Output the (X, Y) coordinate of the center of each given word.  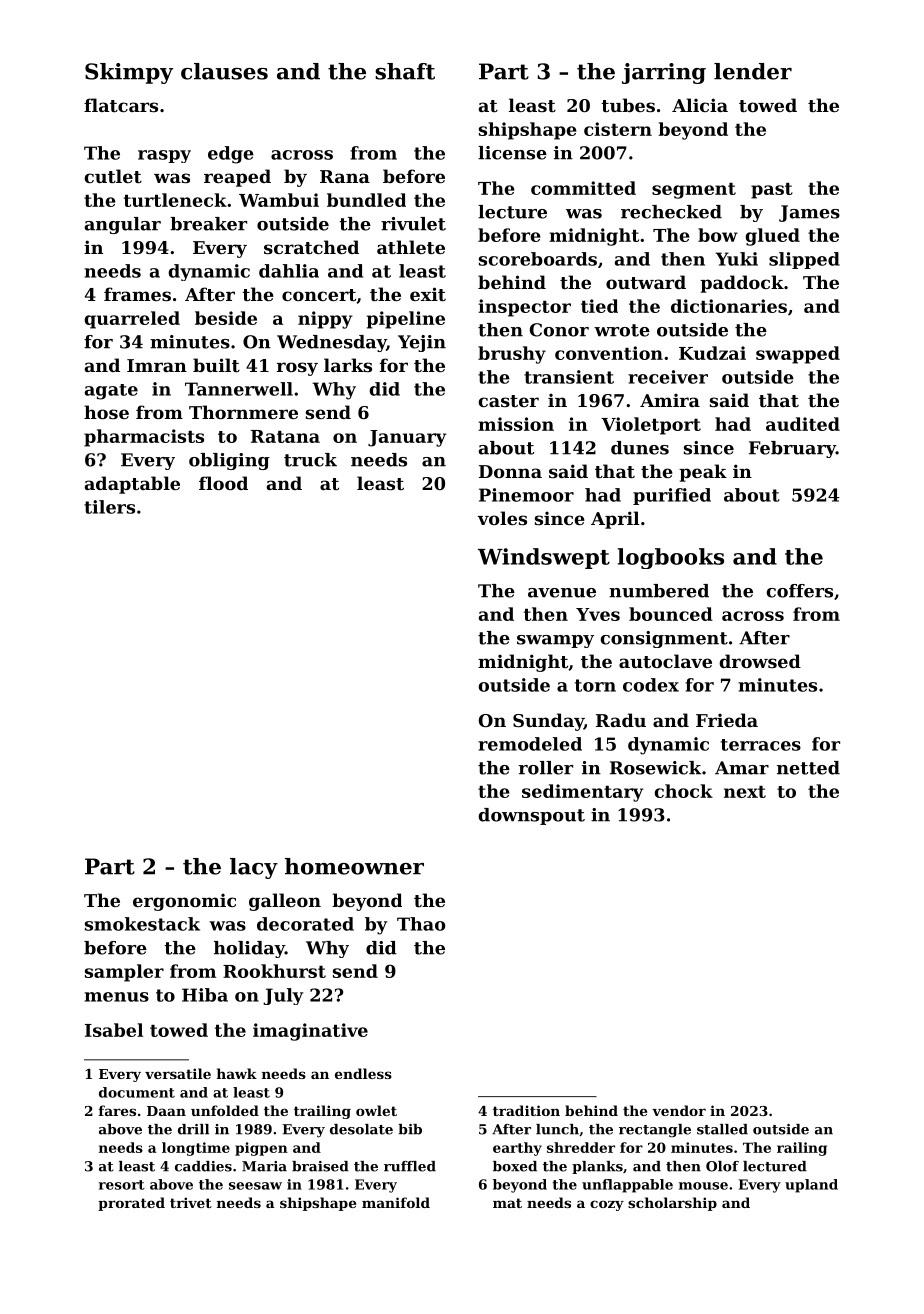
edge (231, 155)
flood (223, 483)
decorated (305, 924)
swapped (798, 355)
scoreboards (538, 259)
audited (803, 424)
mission (516, 424)
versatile (178, 1073)
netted (808, 768)
